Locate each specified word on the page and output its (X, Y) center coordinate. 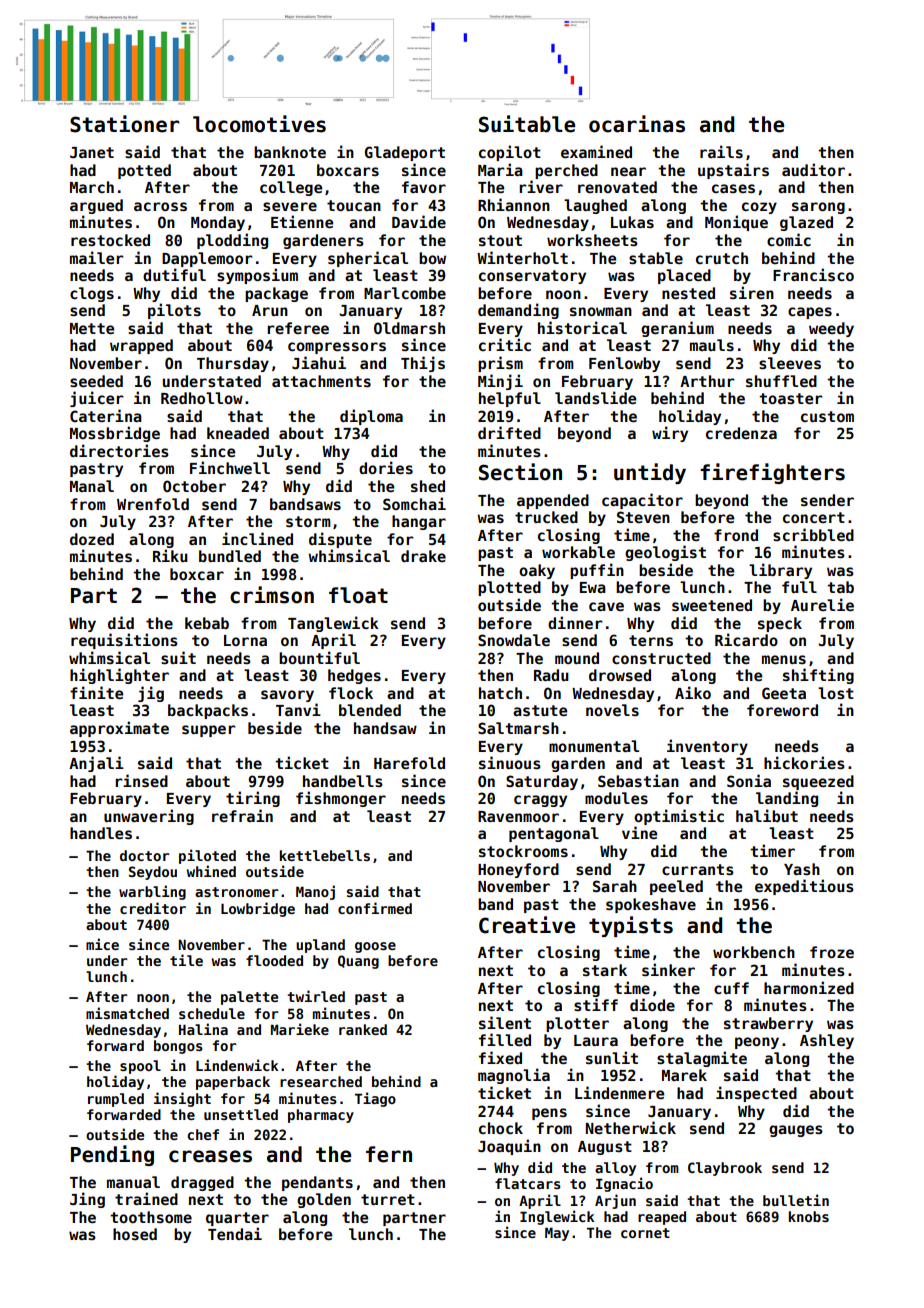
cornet (645, 1233)
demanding (518, 311)
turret (388, 1199)
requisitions (124, 641)
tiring (253, 799)
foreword (782, 710)
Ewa (593, 587)
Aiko (693, 692)
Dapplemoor (207, 259)
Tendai (235, 1233)
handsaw (385, 728)
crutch (722, 258)
